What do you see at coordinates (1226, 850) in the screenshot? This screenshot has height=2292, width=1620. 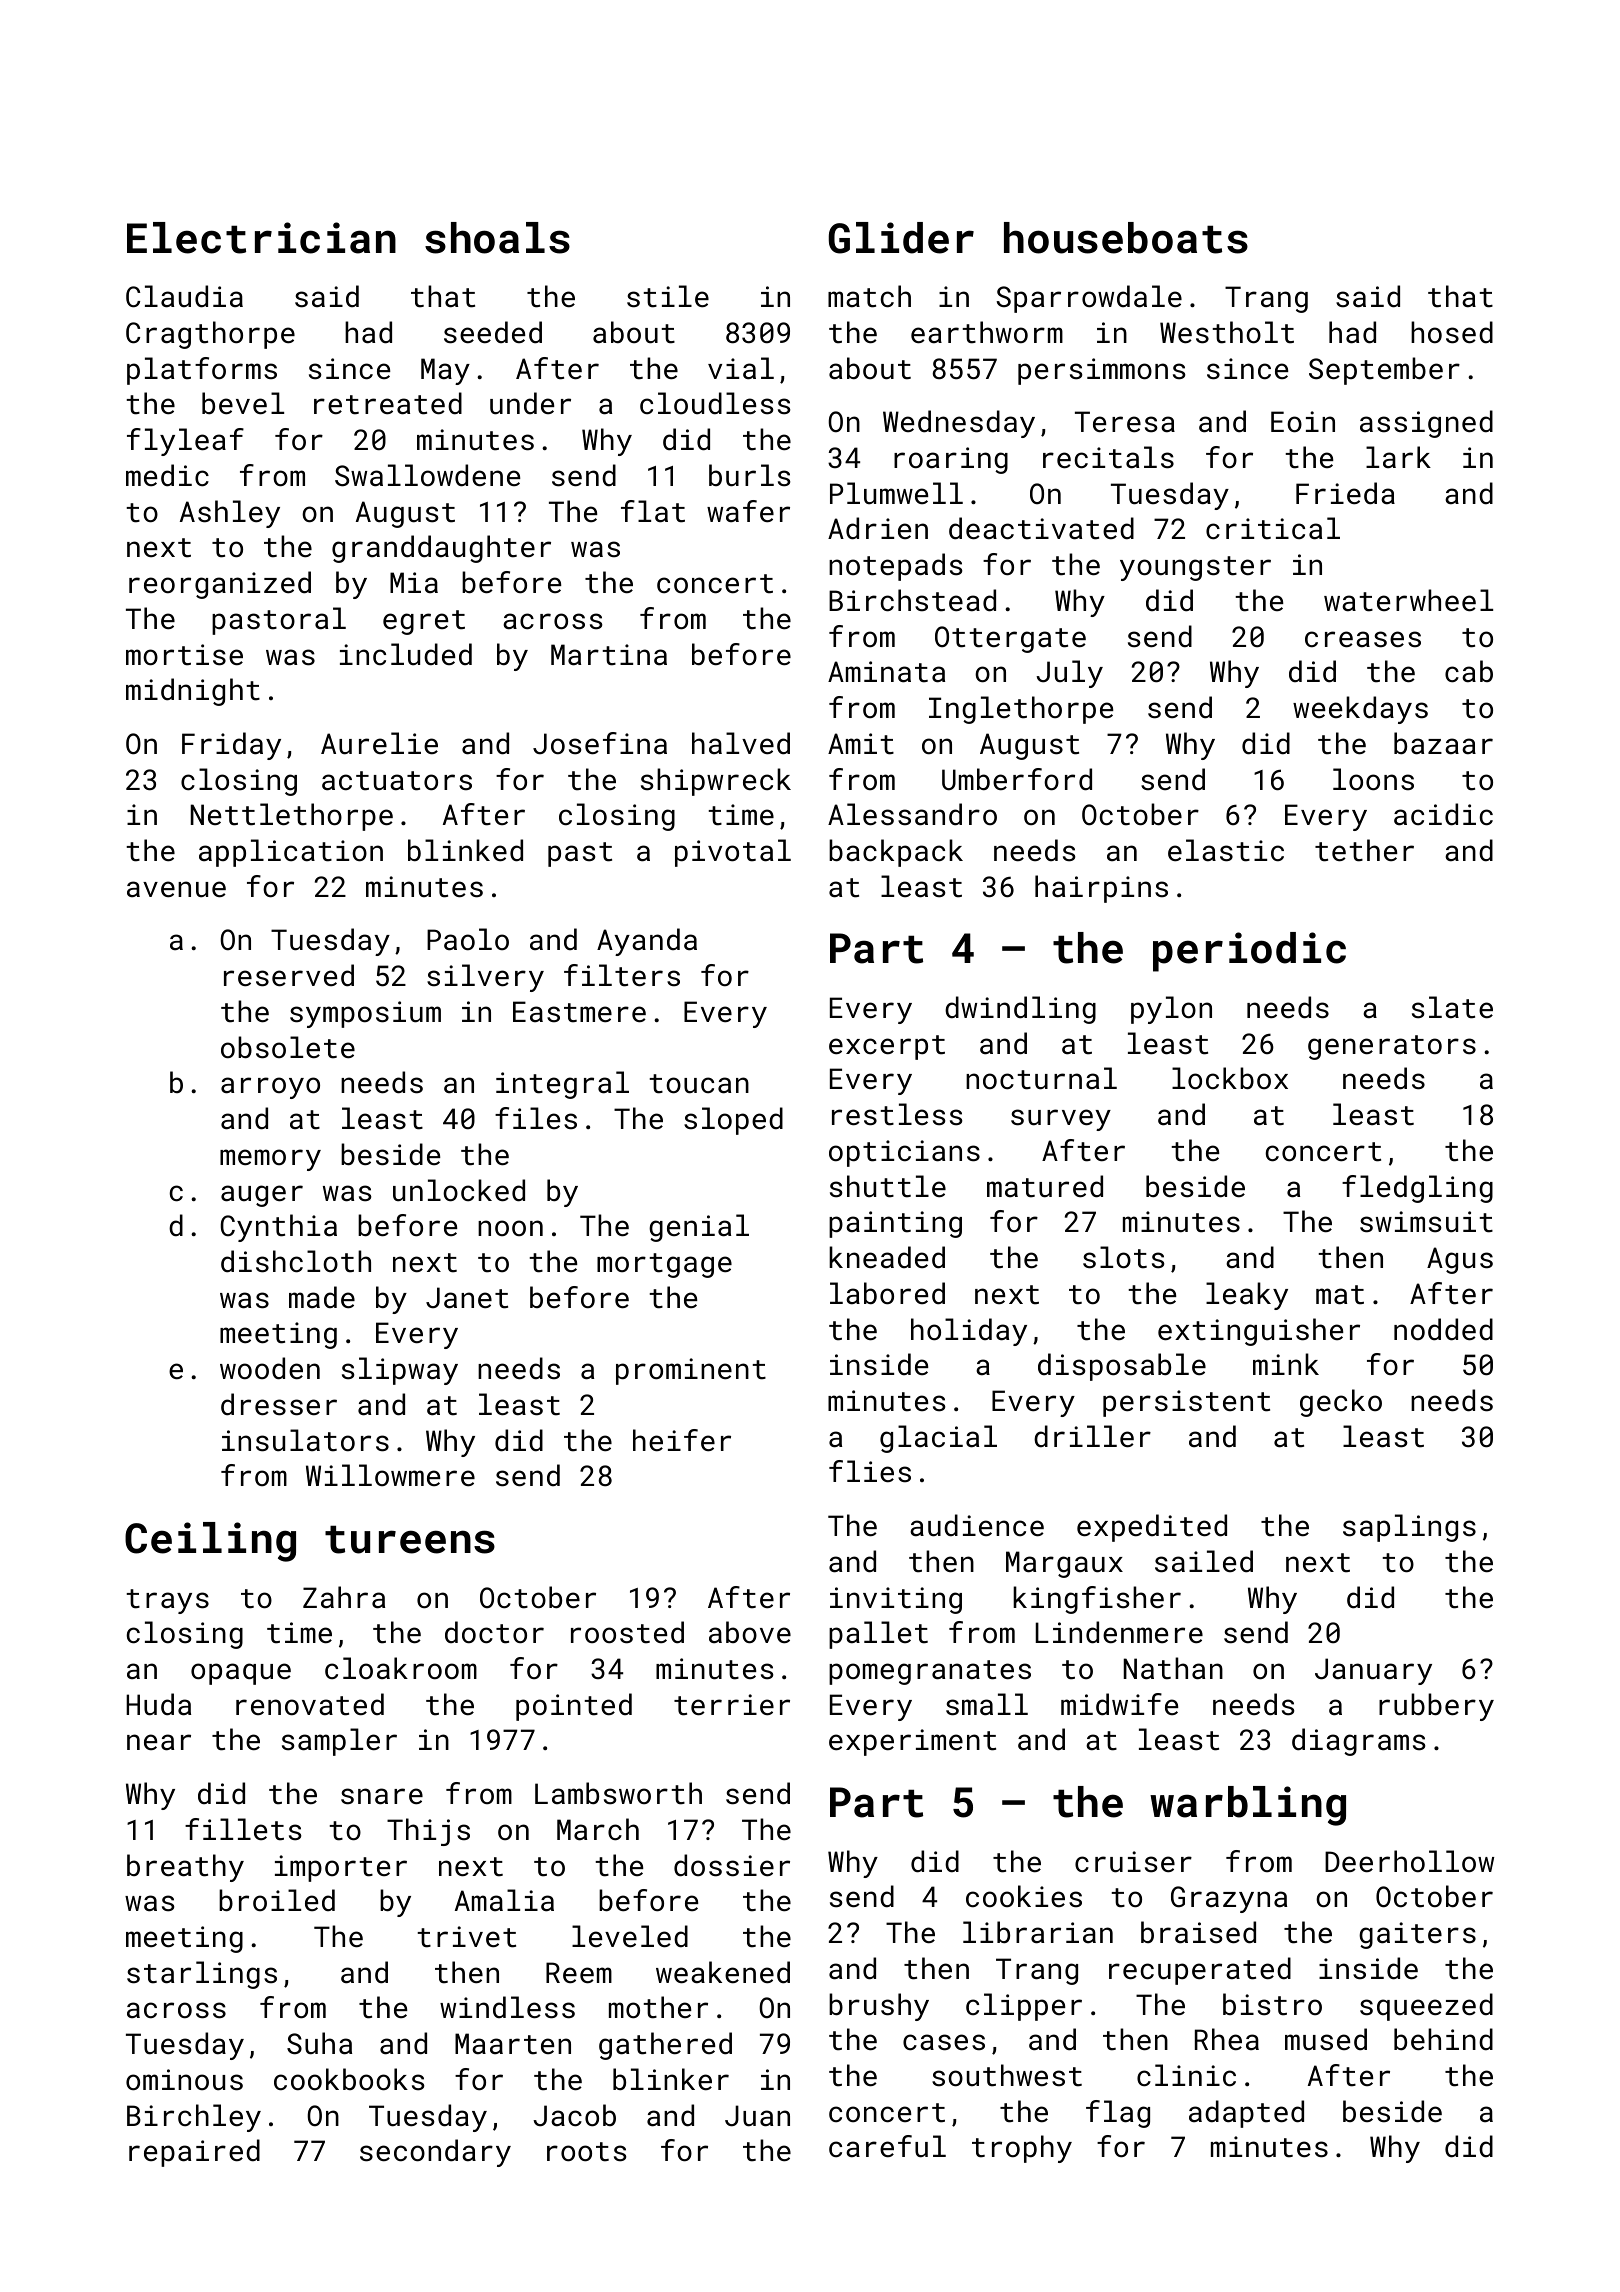 I see `elastic` at bounding box center [1226, 850].
